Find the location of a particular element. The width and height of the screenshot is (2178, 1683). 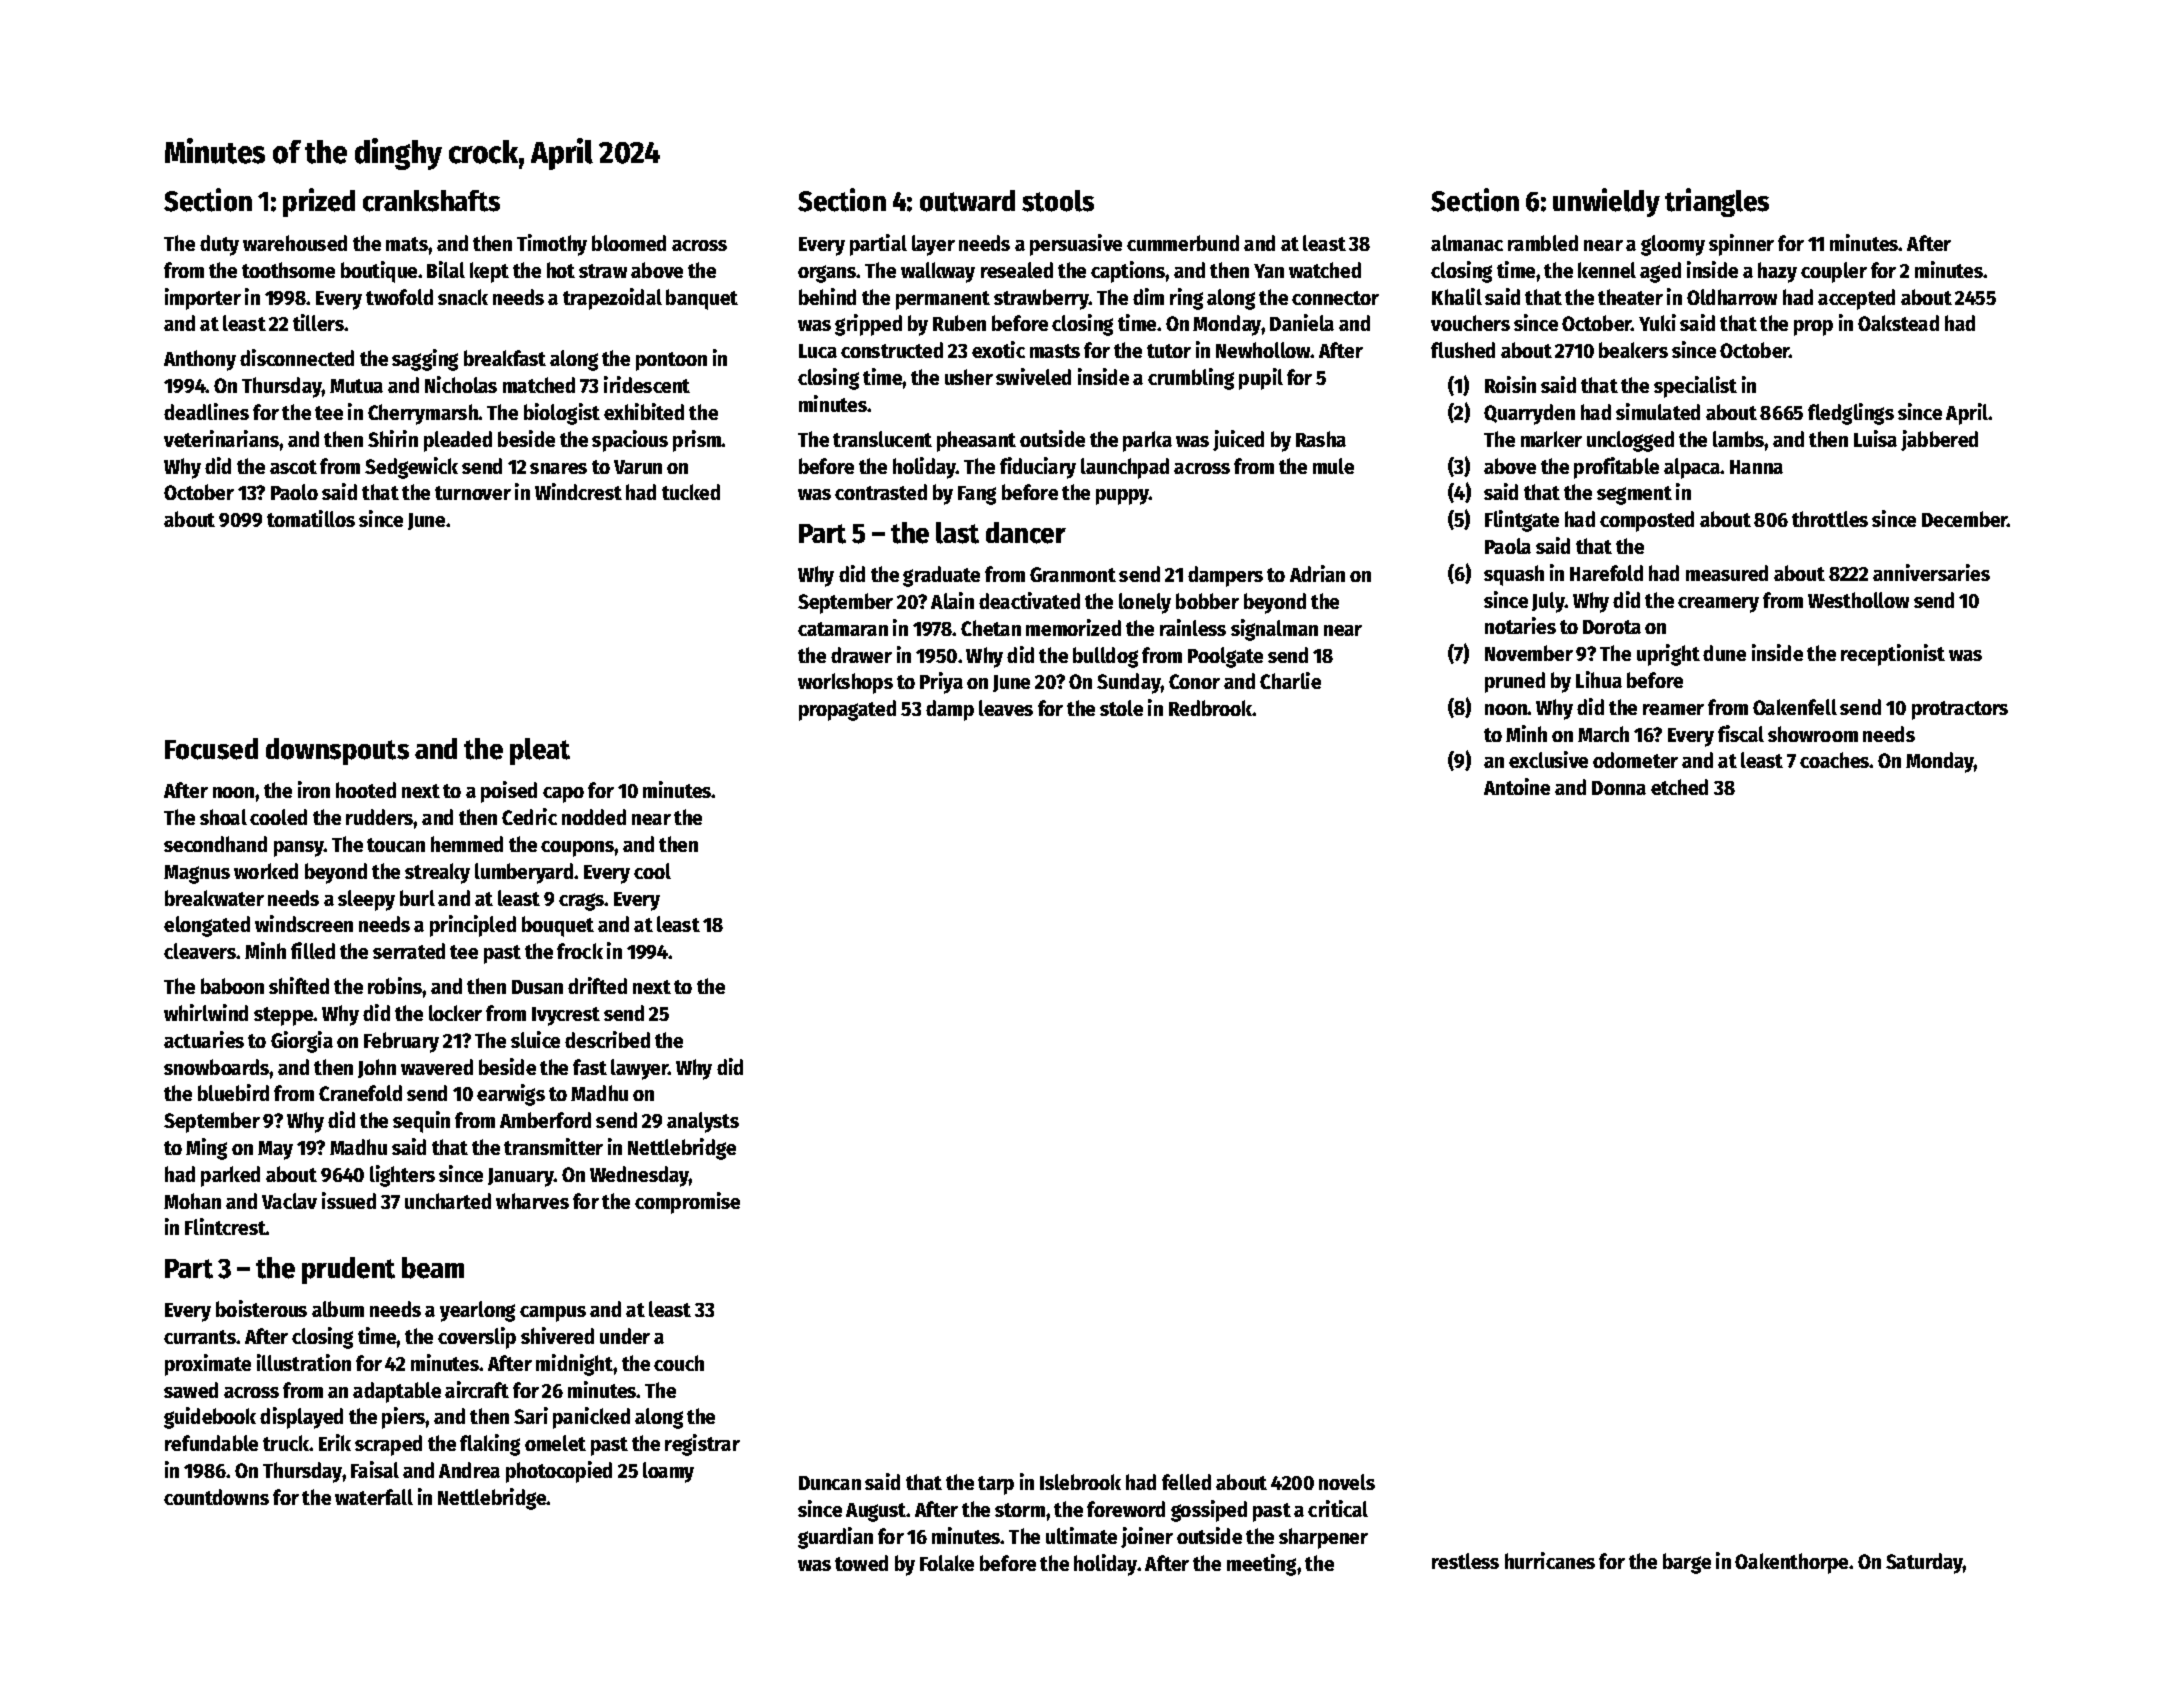

filled is located at coordinates (313, 950).
